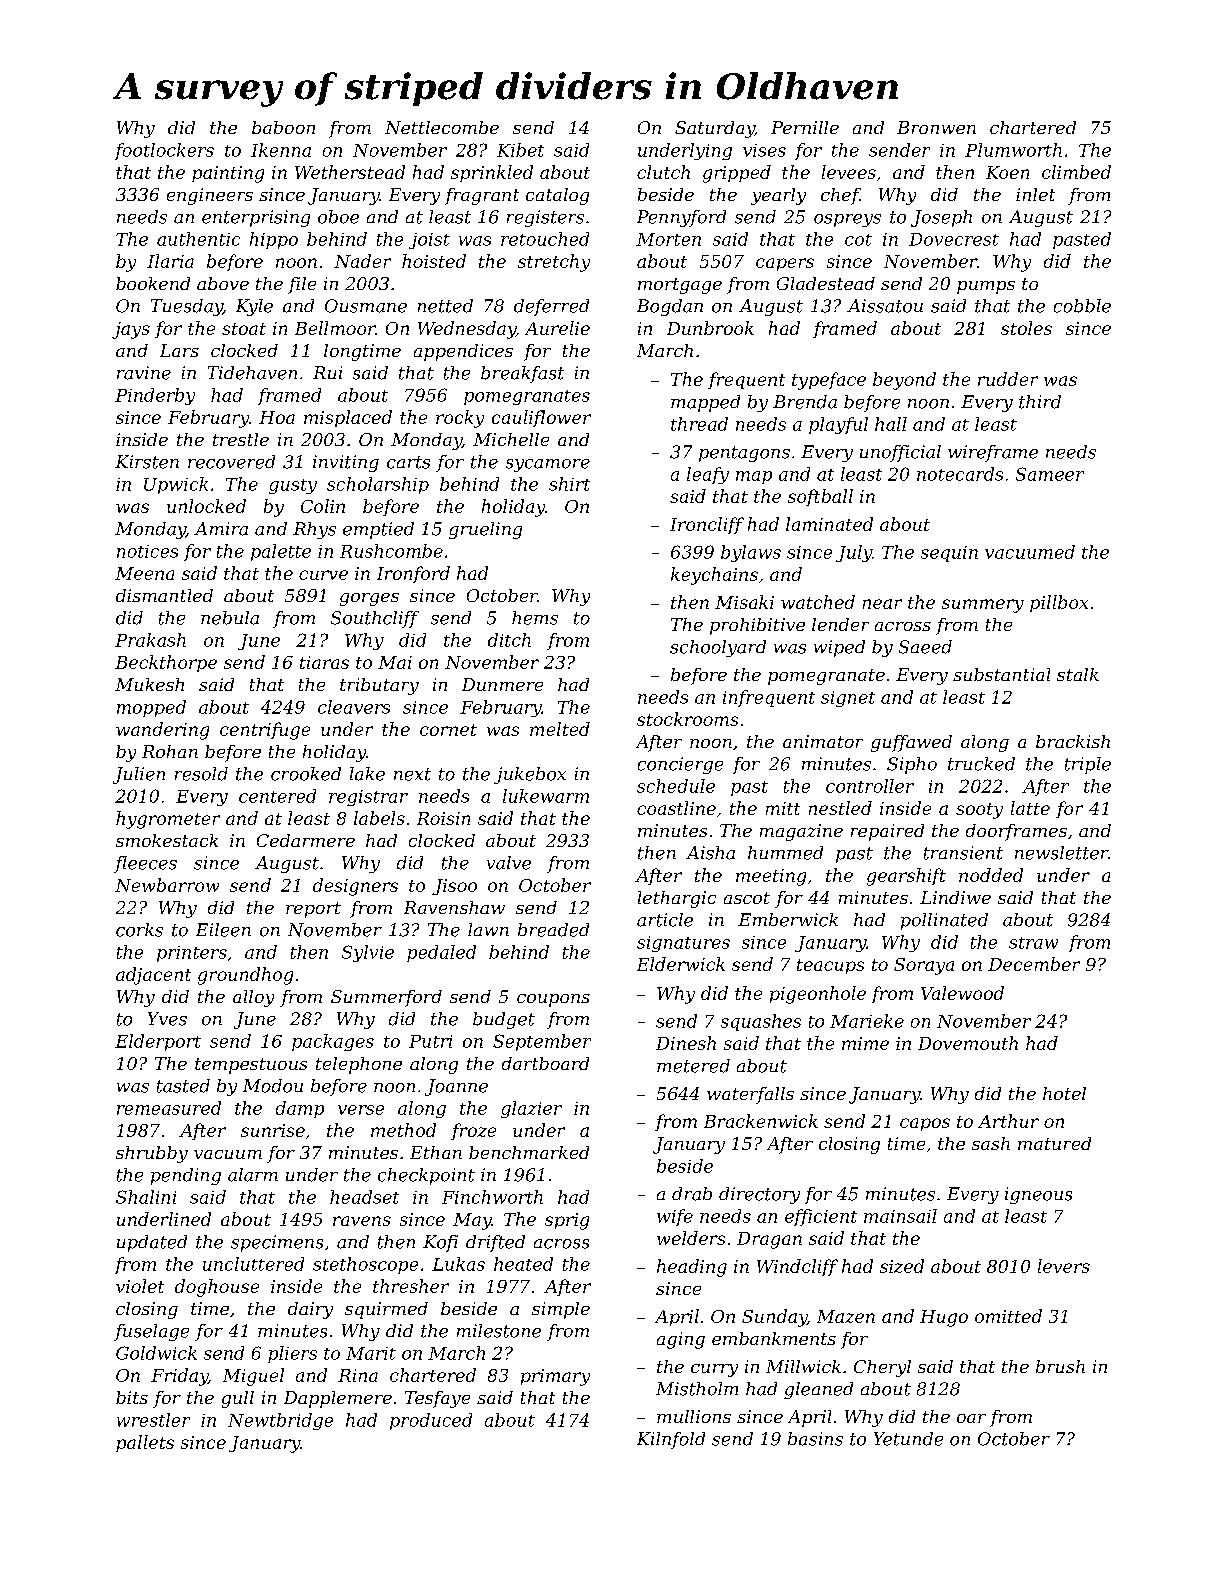  I want to click on keychains, so click(714, 576).
